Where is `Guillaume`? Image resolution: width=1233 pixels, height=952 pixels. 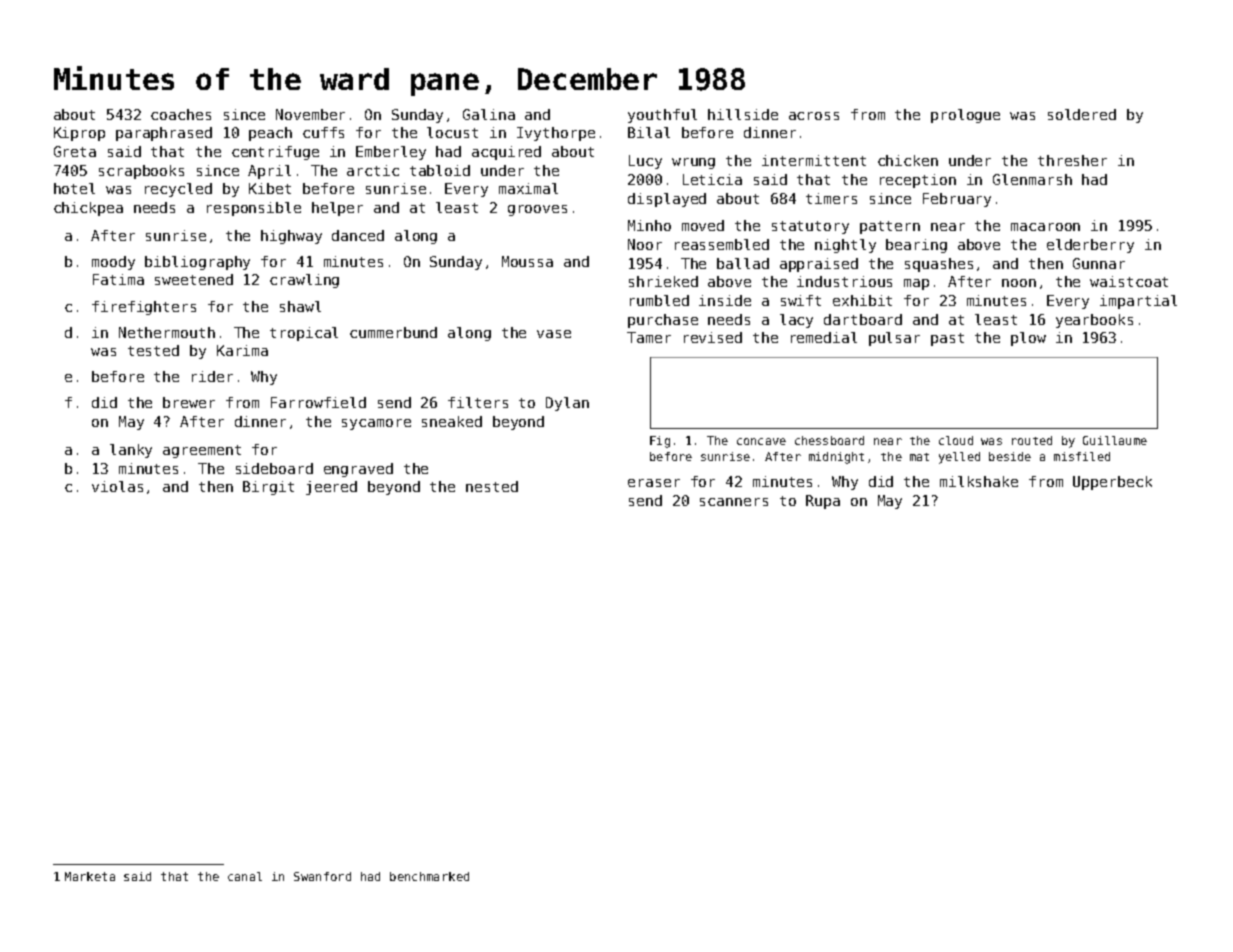 Guillaume is located at coordinates (1115, 440).
